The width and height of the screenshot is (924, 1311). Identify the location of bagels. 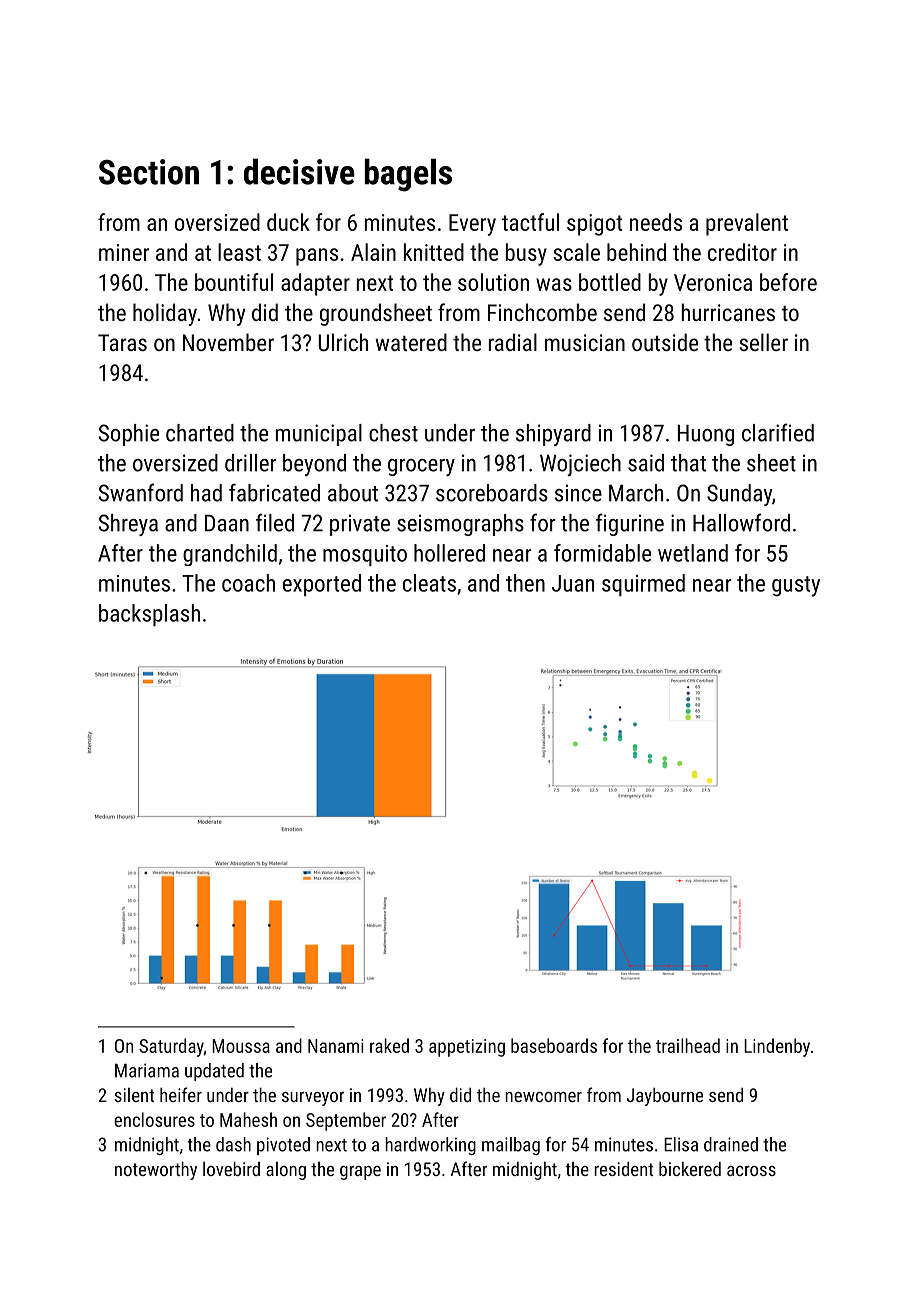
(408, 175).
